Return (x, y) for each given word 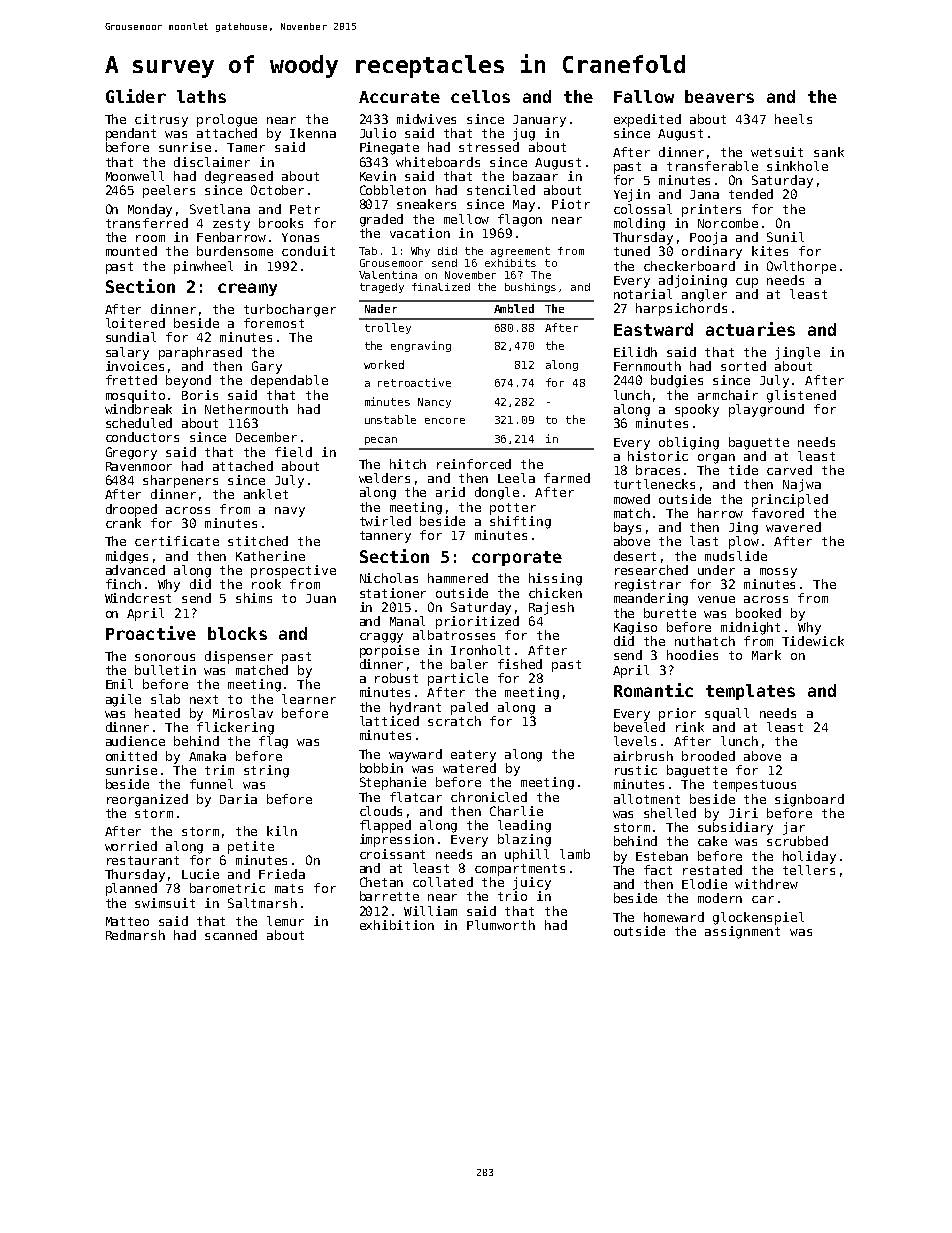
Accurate (399, 97)
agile (123, 700)
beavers (719, 96)
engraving (421, 346)
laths (201, 96)
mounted (131, 251)
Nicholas (389, 578)
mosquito (135, 396)
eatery (473, 756)
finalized (441, 287)
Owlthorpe (801, 267)
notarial (643, 294)
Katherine (270, 556)
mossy (778, 573)
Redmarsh (135, 935)
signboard (809, 800)
